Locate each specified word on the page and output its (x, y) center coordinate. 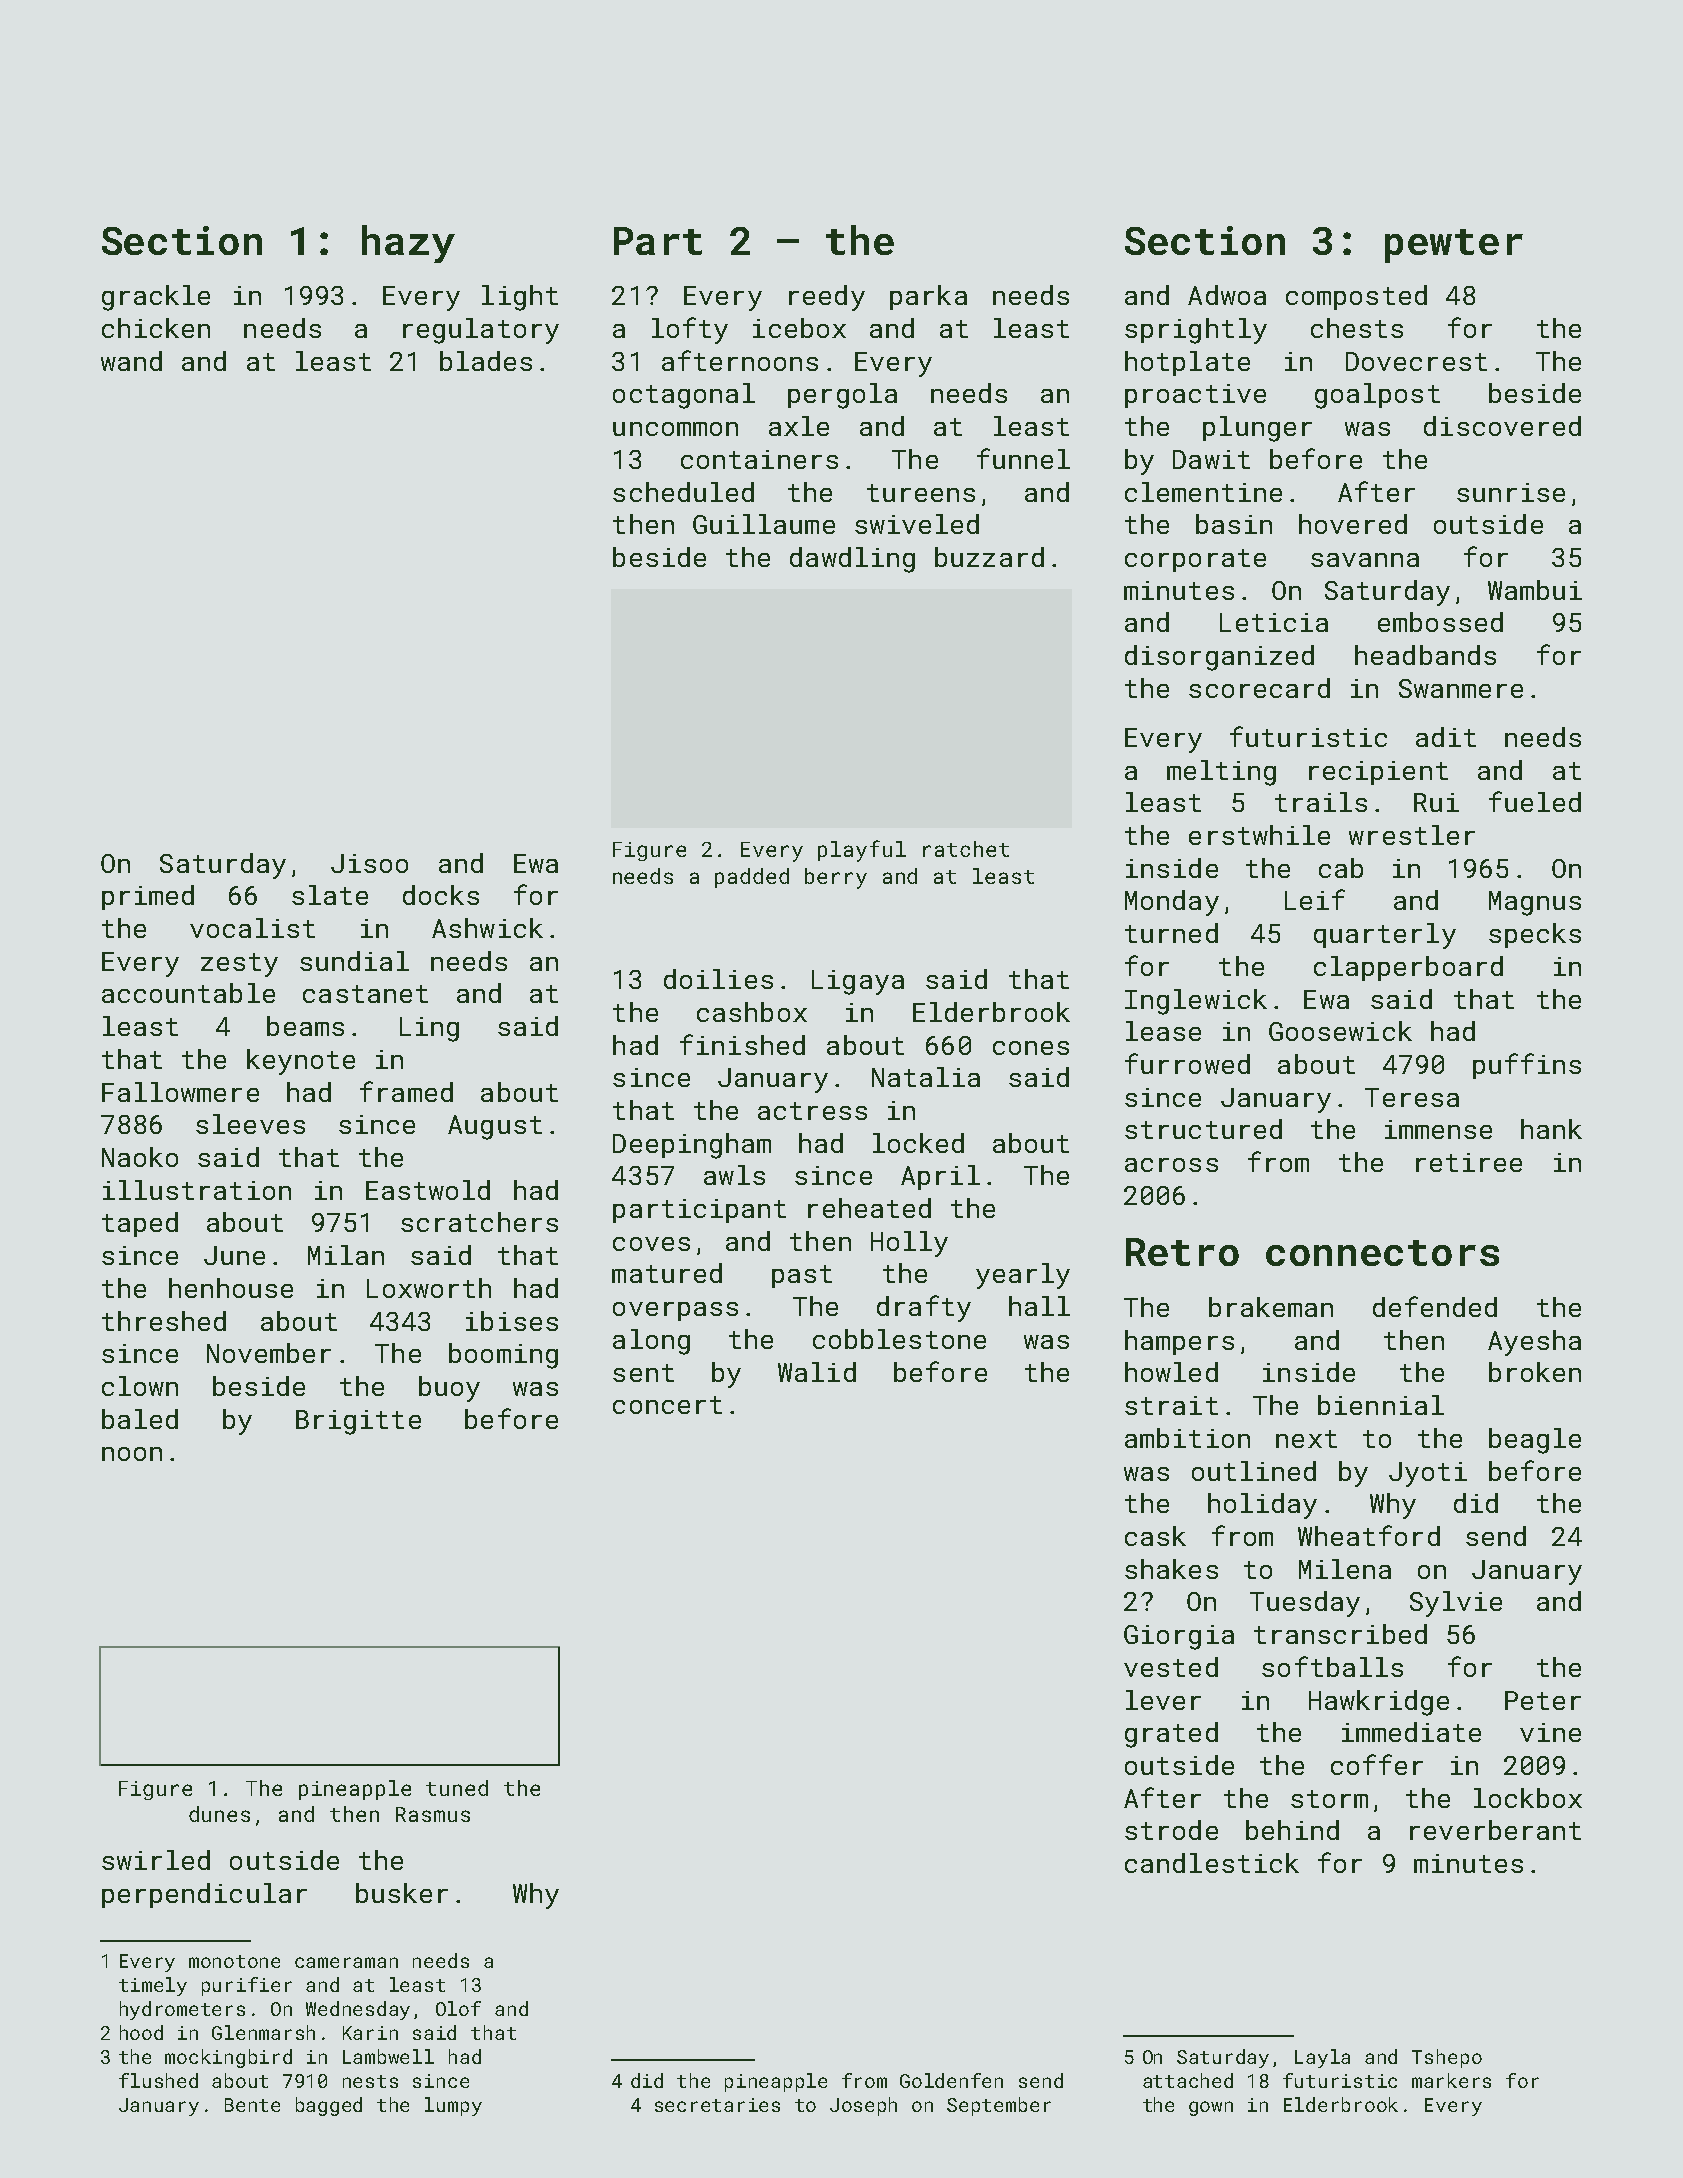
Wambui (1535, 590)
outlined (1254, 1471)
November (269, 1353)
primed (148, 897)
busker (402, 1893)
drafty (924, 1308)
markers (1451, 2080)
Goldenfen (951, 2080)
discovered (1502, 426)
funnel (1023, 458)
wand (131, 361)
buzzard (989, 557)
